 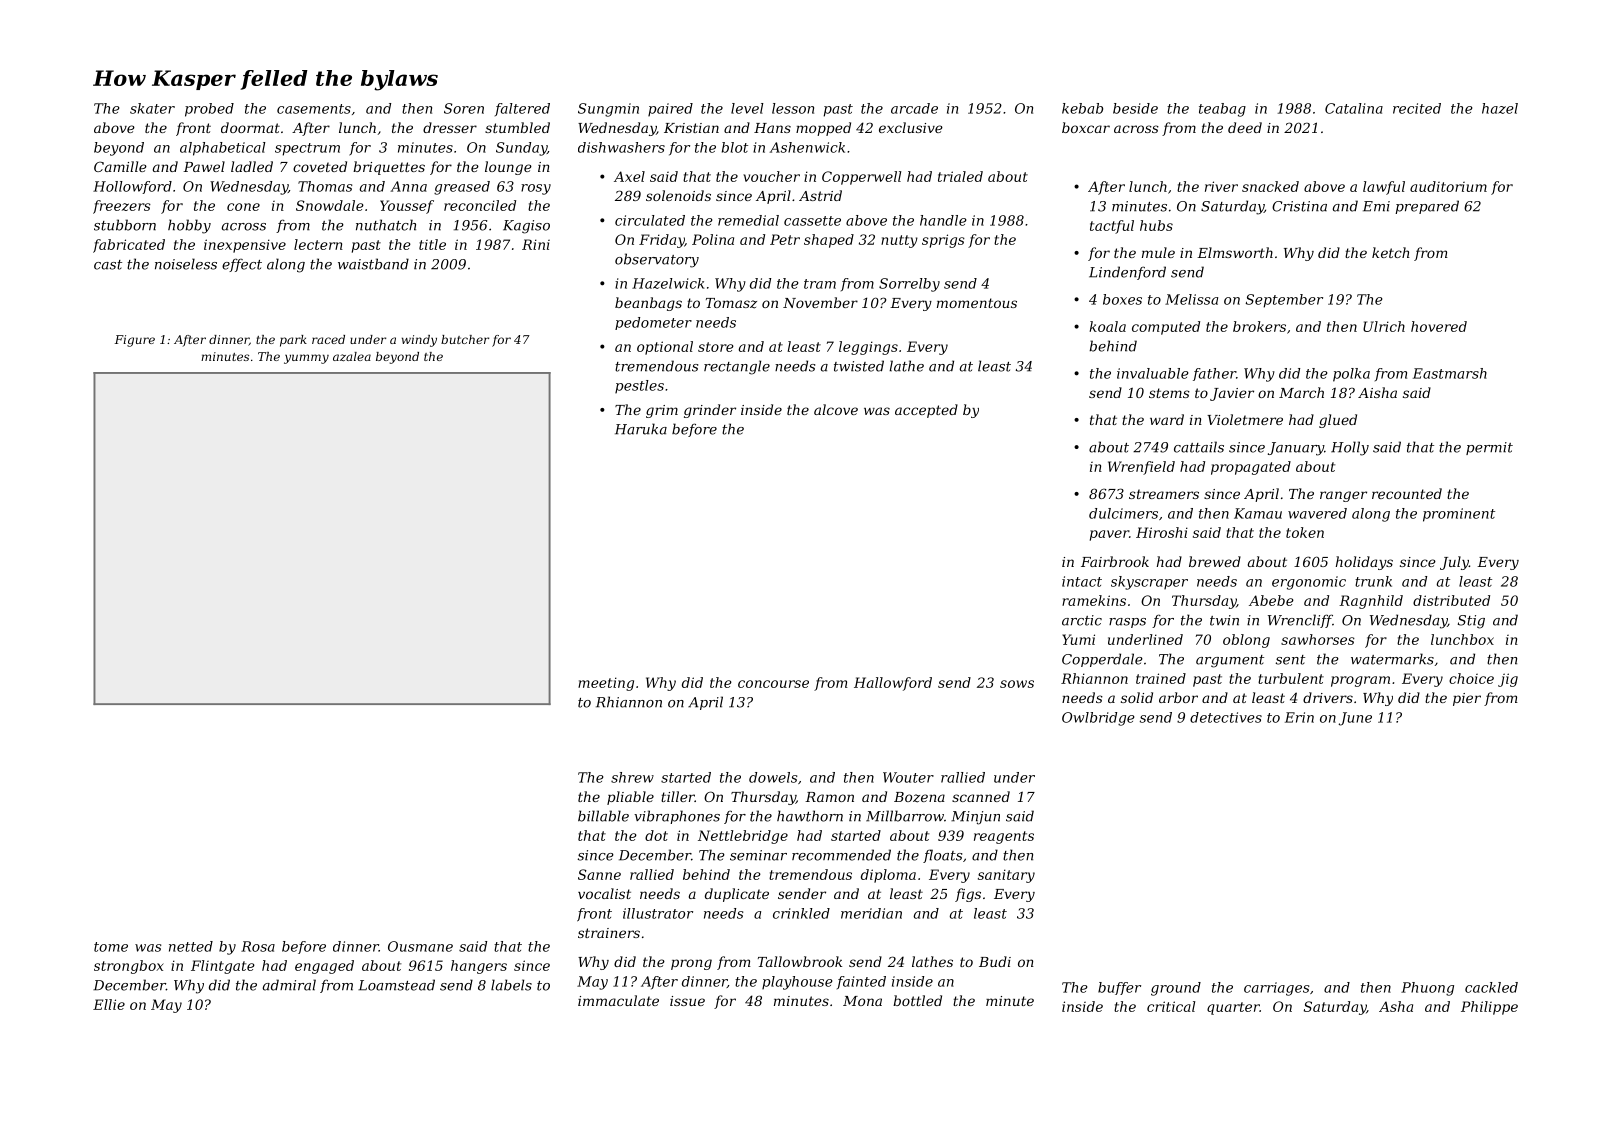 What do you see at coordinates (258, 946) in the page?
I see `Rosa` at bounding box center [258, 946].
